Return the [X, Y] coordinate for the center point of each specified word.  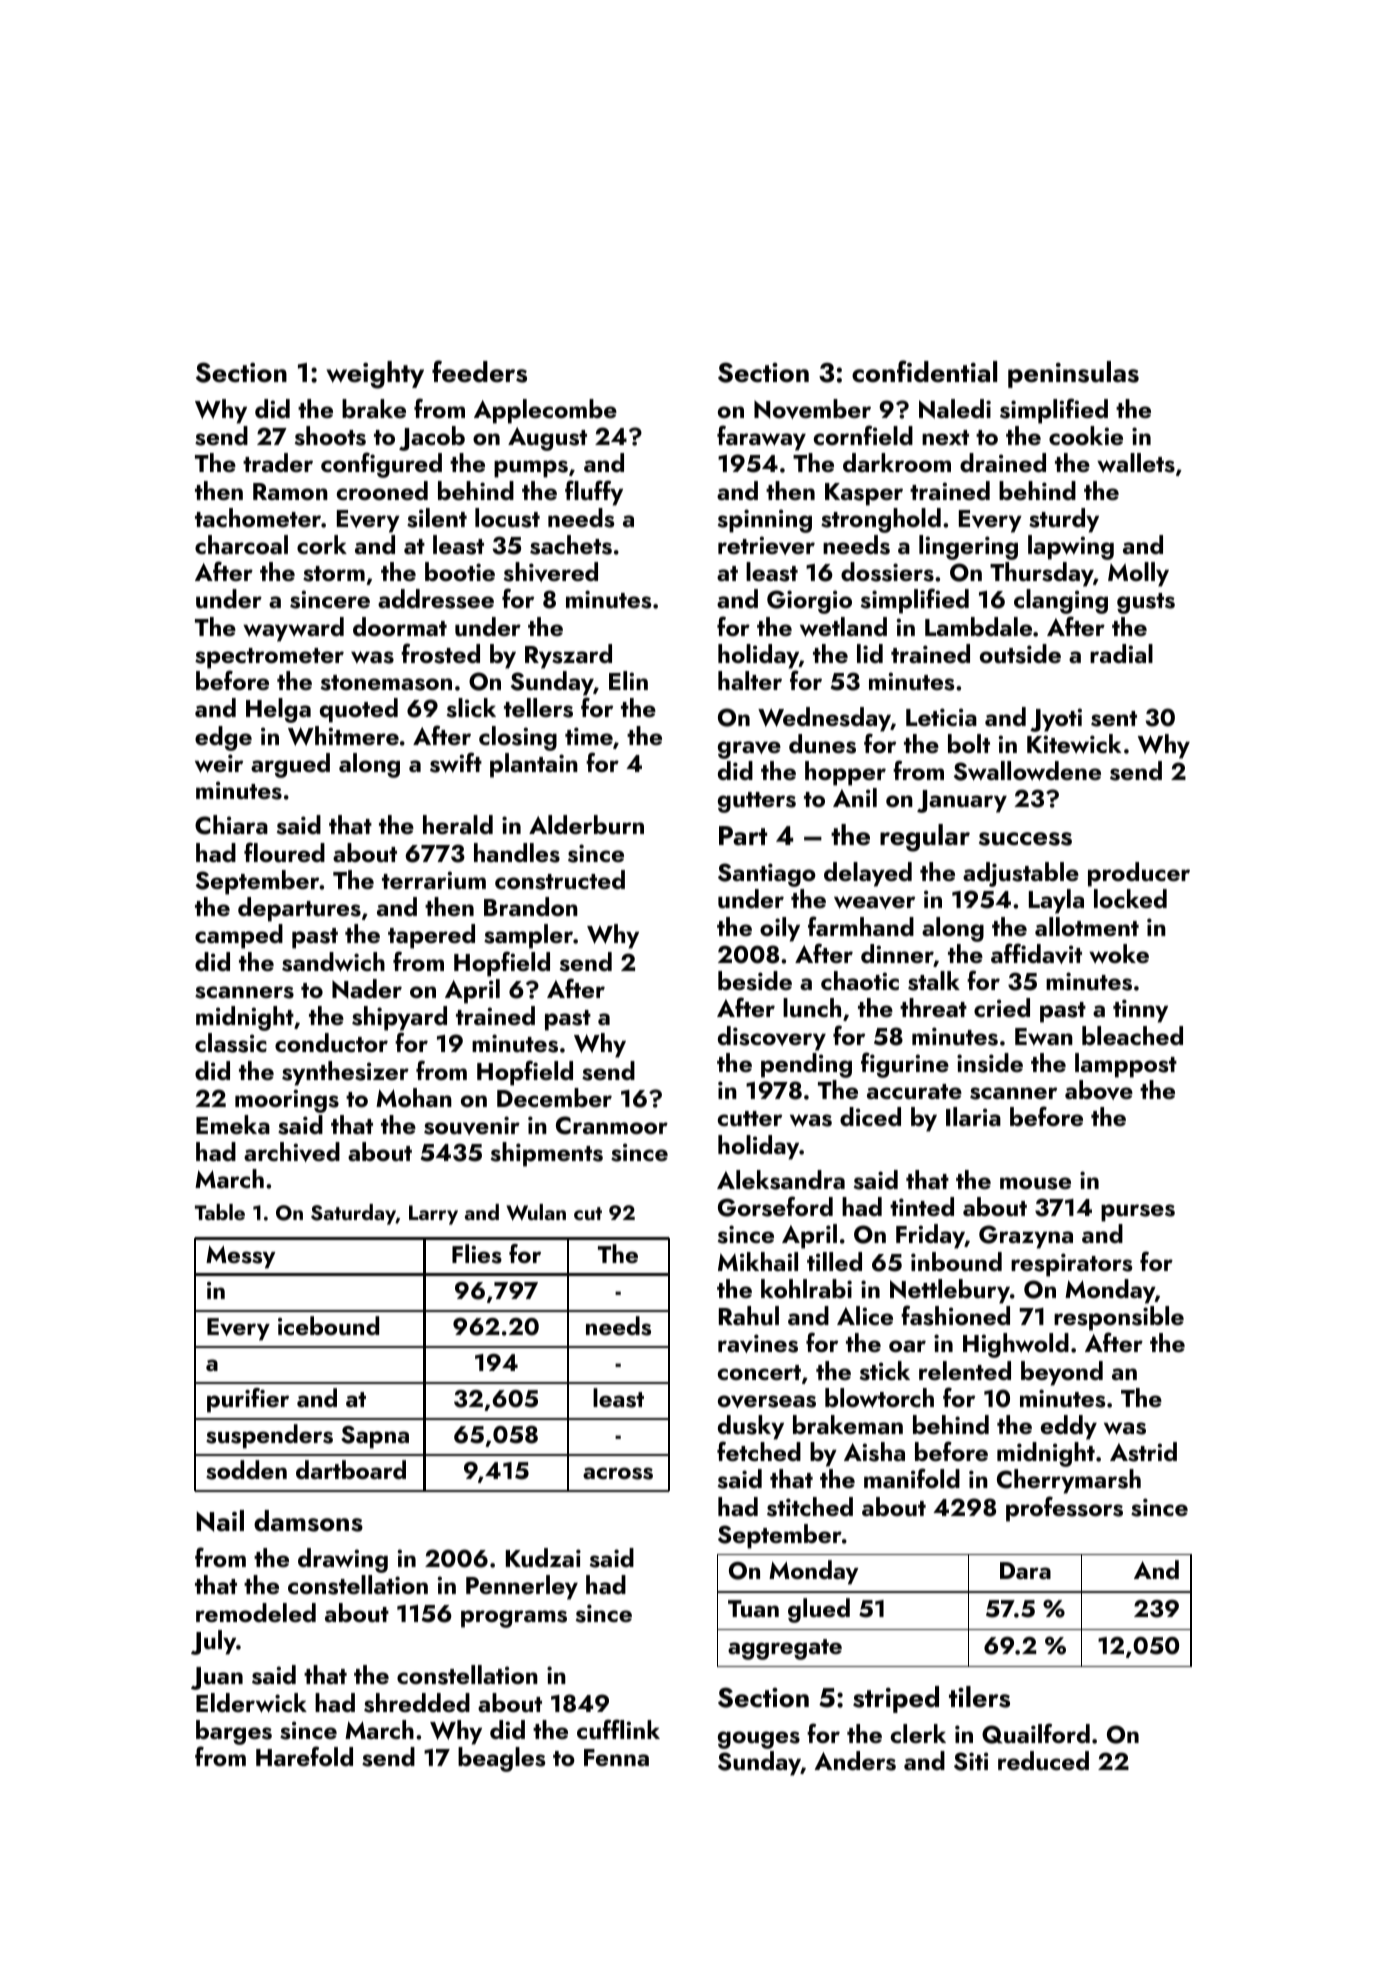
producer [1139, 874]
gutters [757, 802]
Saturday [353, 1214]
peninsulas [1073, 374]
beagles [501, 1759]
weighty [375, 375]
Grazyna [1026, 1237]
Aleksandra [781, 1180]
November [812, 409]
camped [239, 936]
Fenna [616, 1757]
